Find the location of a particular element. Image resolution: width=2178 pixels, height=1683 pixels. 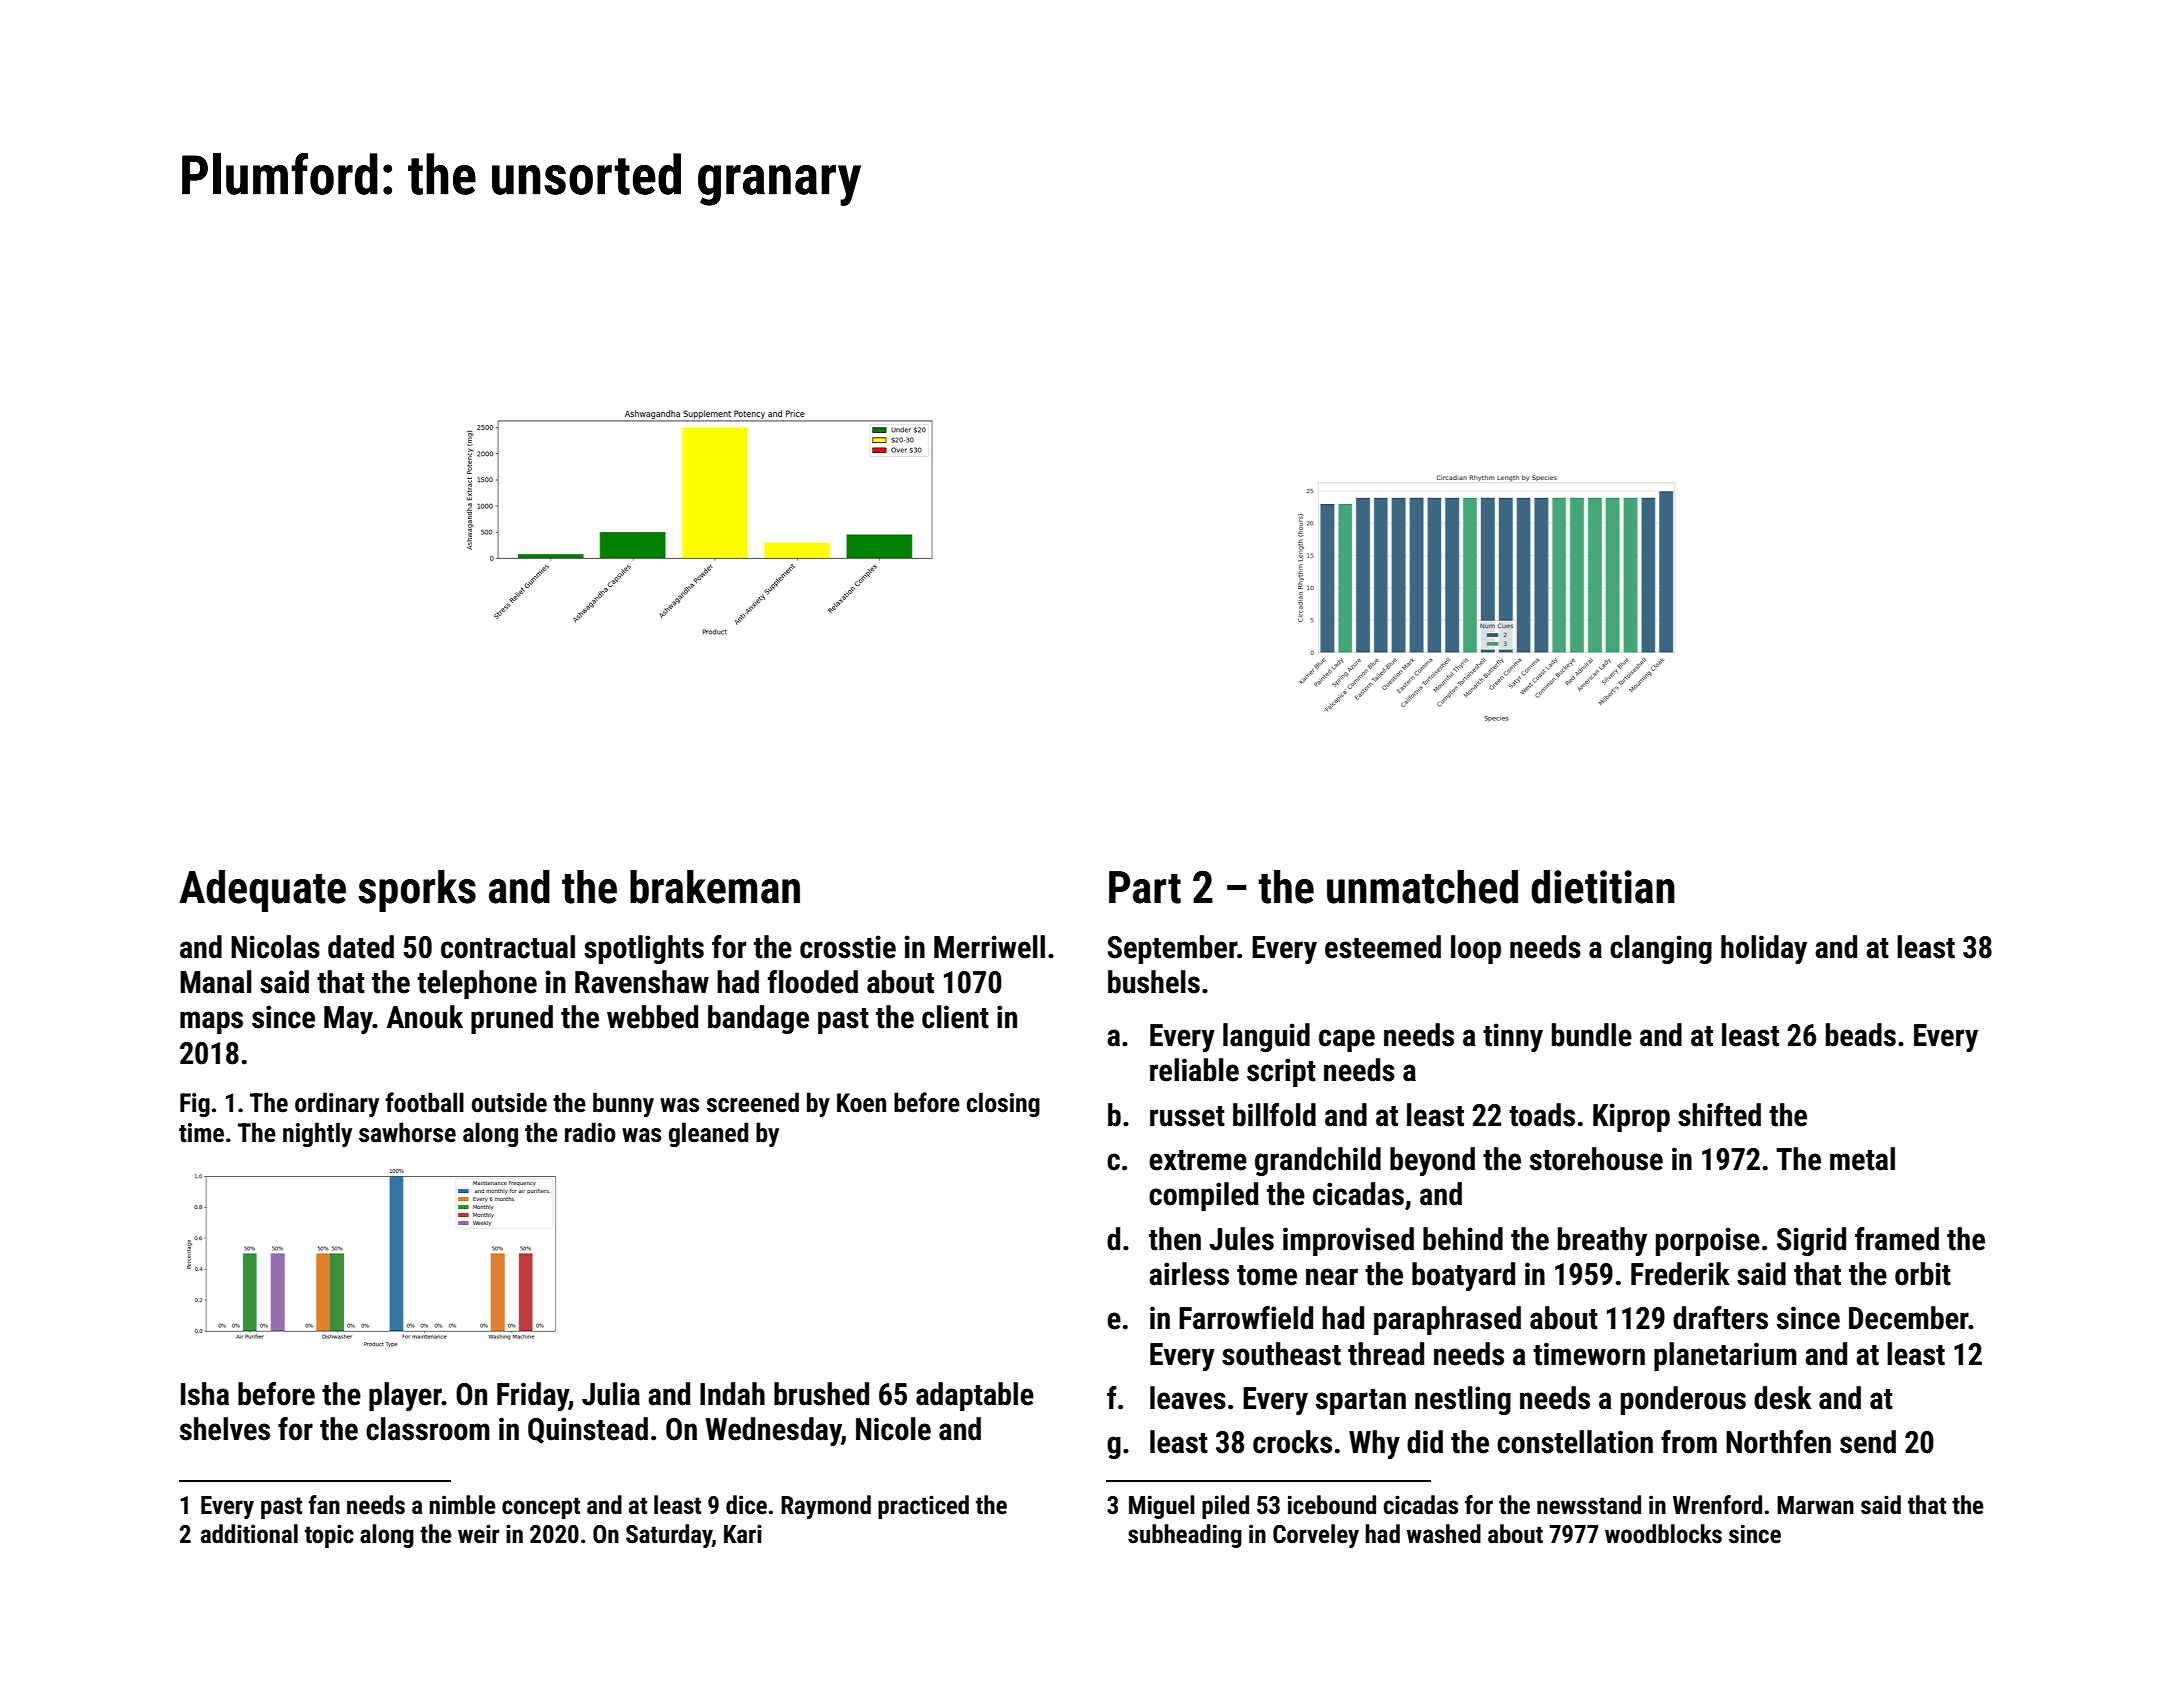

toads is located at coordinates (1542, 1115).
